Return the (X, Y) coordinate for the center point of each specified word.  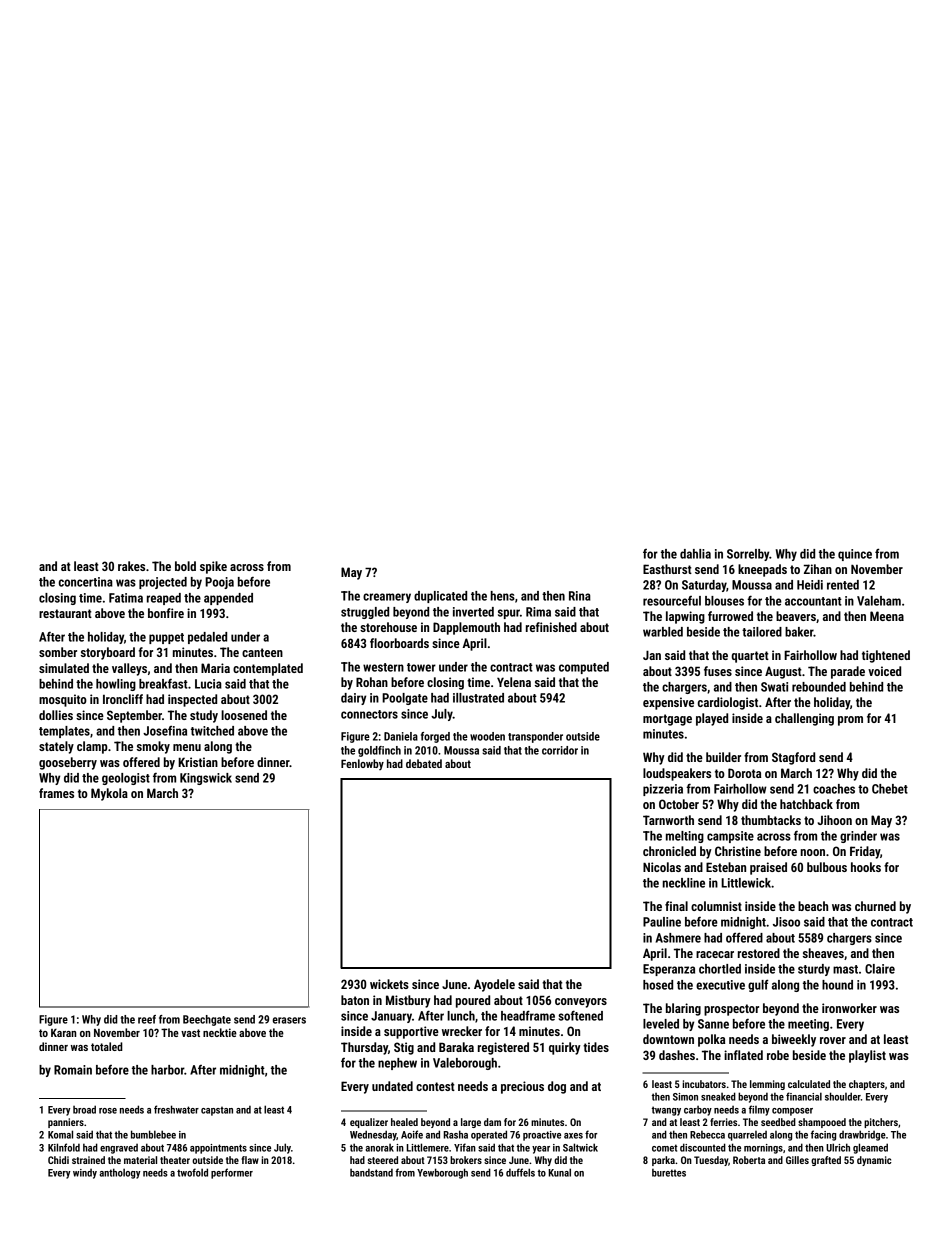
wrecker (462, 1031)
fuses (718, 671)
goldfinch (379, 751)
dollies (56, 715)
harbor (167, 1070)
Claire (880, 969)
